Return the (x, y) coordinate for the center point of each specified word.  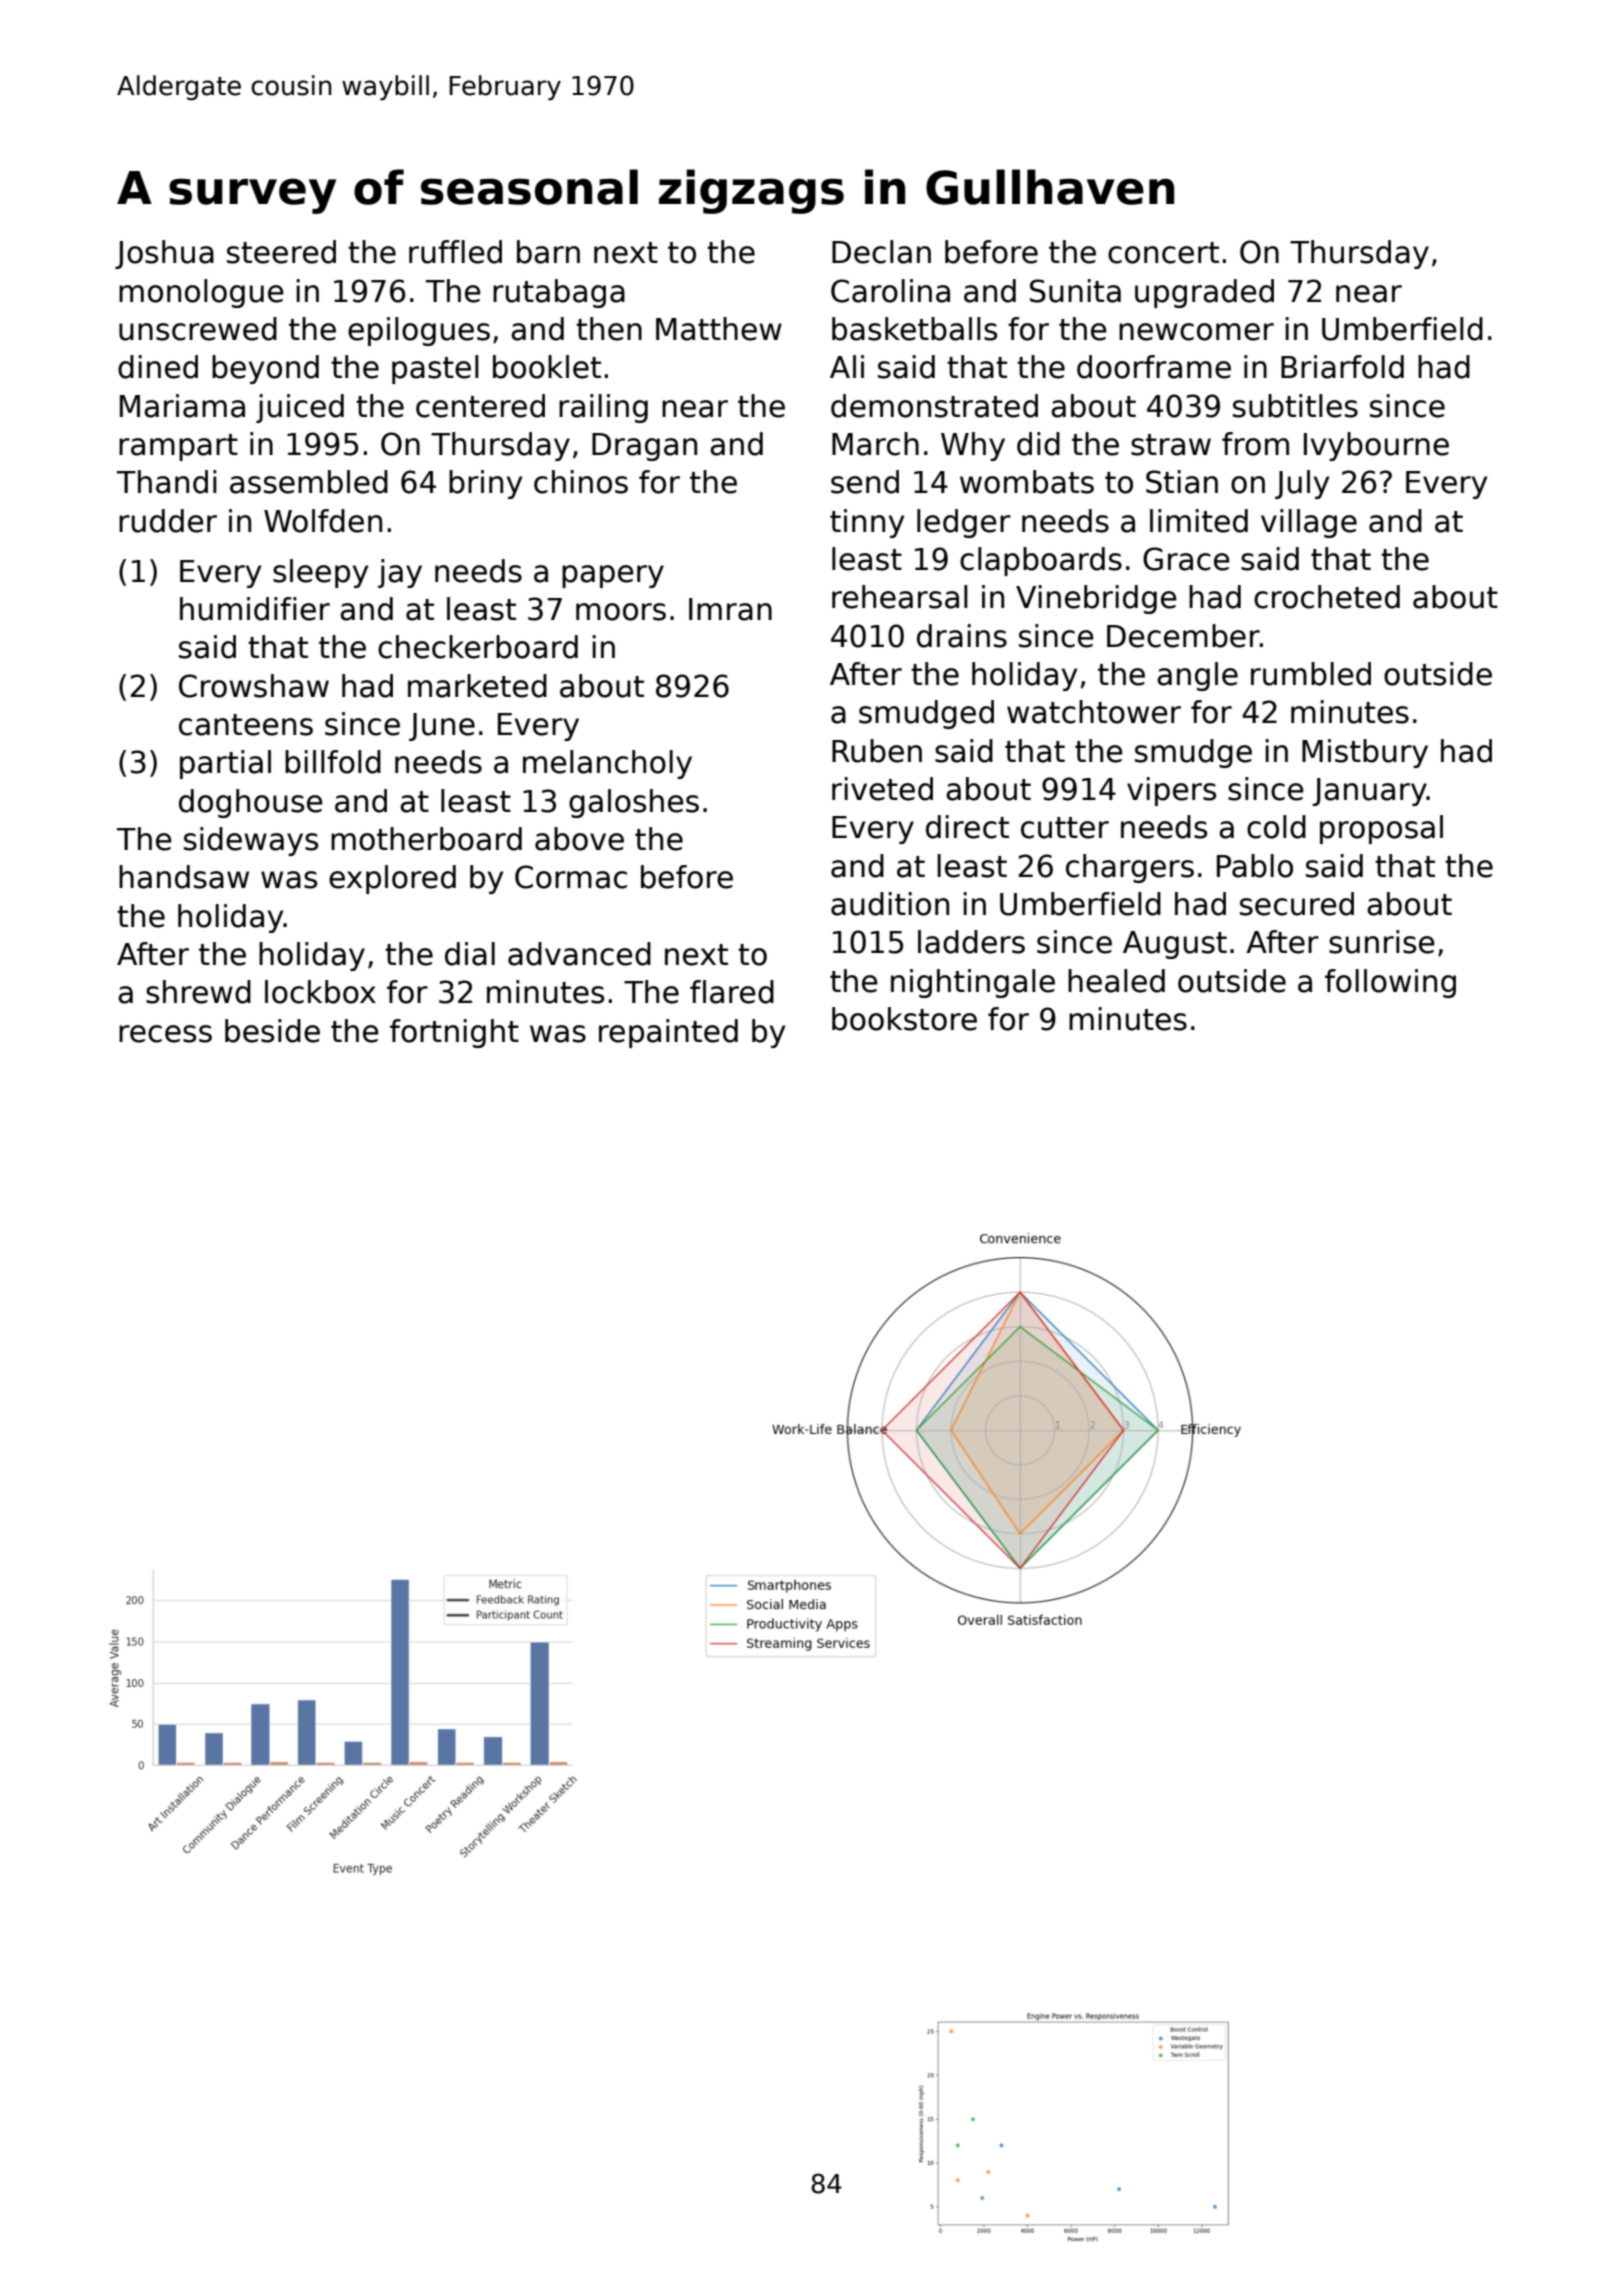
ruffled (455, 252)
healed (1116, 981)
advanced (579, 954)
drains (962, 636)
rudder (168, 521)
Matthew (719, 329)
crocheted (1327, 597)
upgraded (1204, 293)
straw (1171, 445)
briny (485, 484)
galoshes (634, 803)
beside (272, 1031)
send (865, 482)
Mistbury (1365, 753)
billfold (333, 762)
